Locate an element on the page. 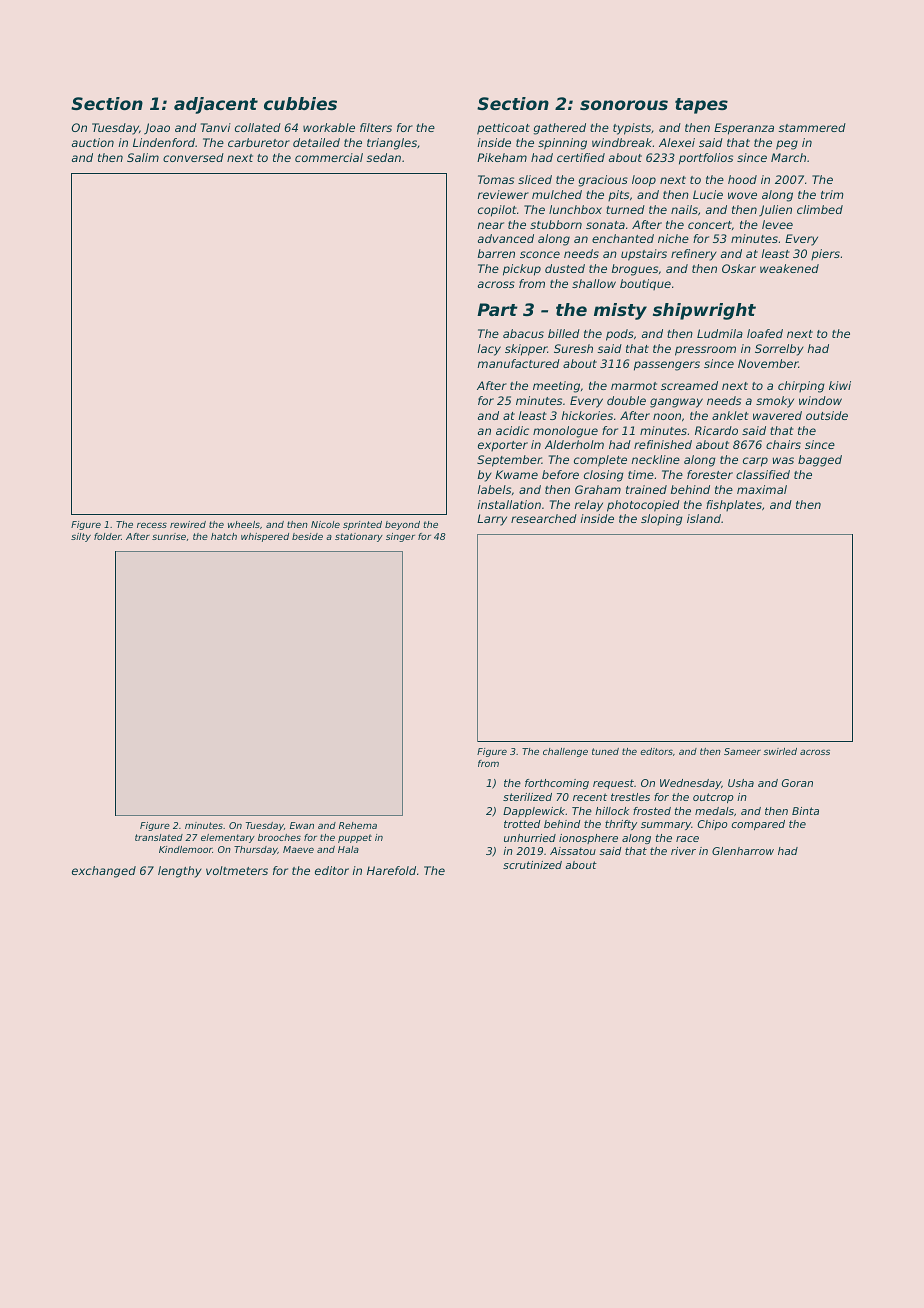  bagged is located at coordinates (820, 461).
